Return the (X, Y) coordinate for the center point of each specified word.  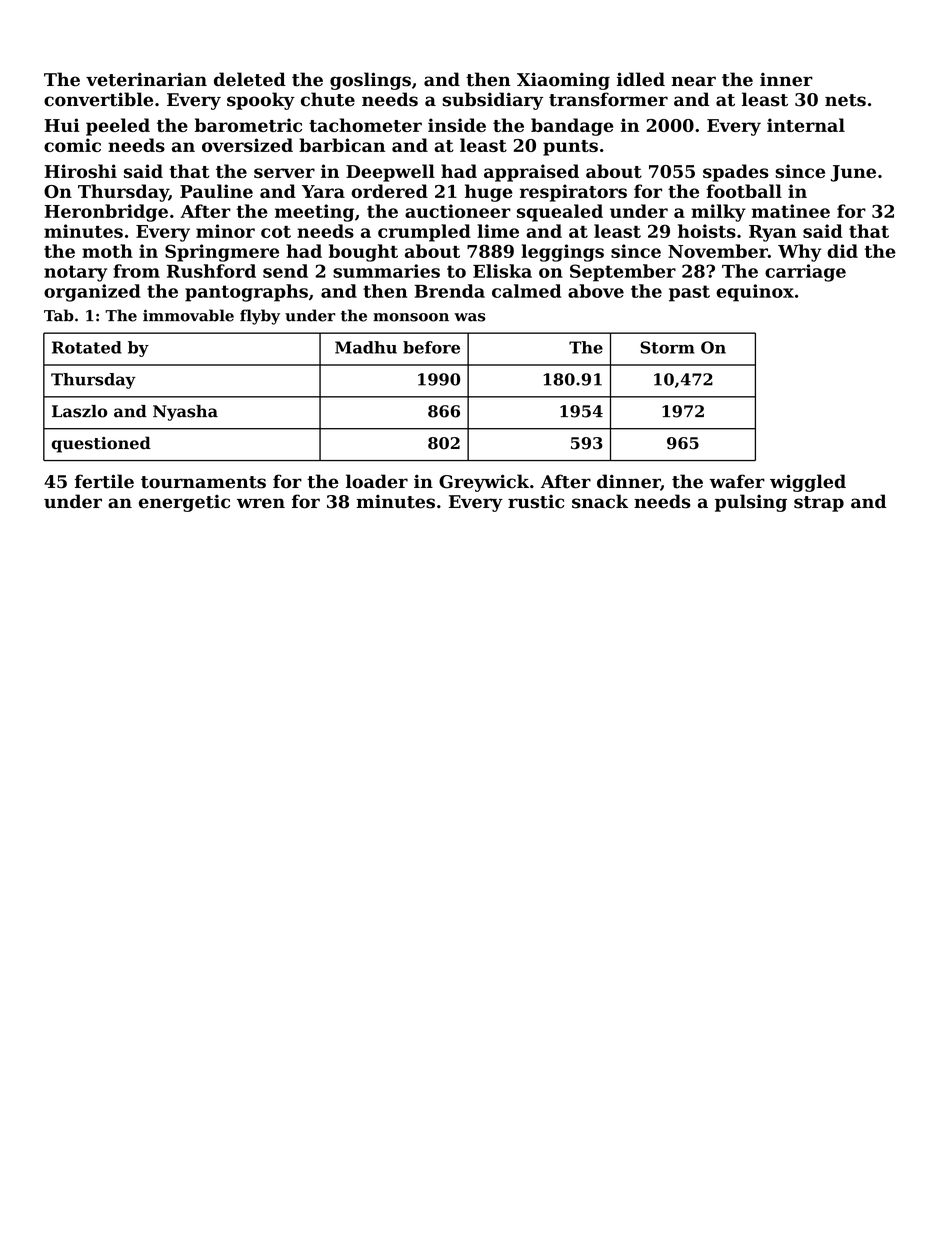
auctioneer (458, 211)
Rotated (87, 347)
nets (845, 100)
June (853, 173)
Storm (667, 347)
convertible (98, 99)
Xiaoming (563, 81)
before (431, 347)
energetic (184, 503)
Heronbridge (106, 213)
